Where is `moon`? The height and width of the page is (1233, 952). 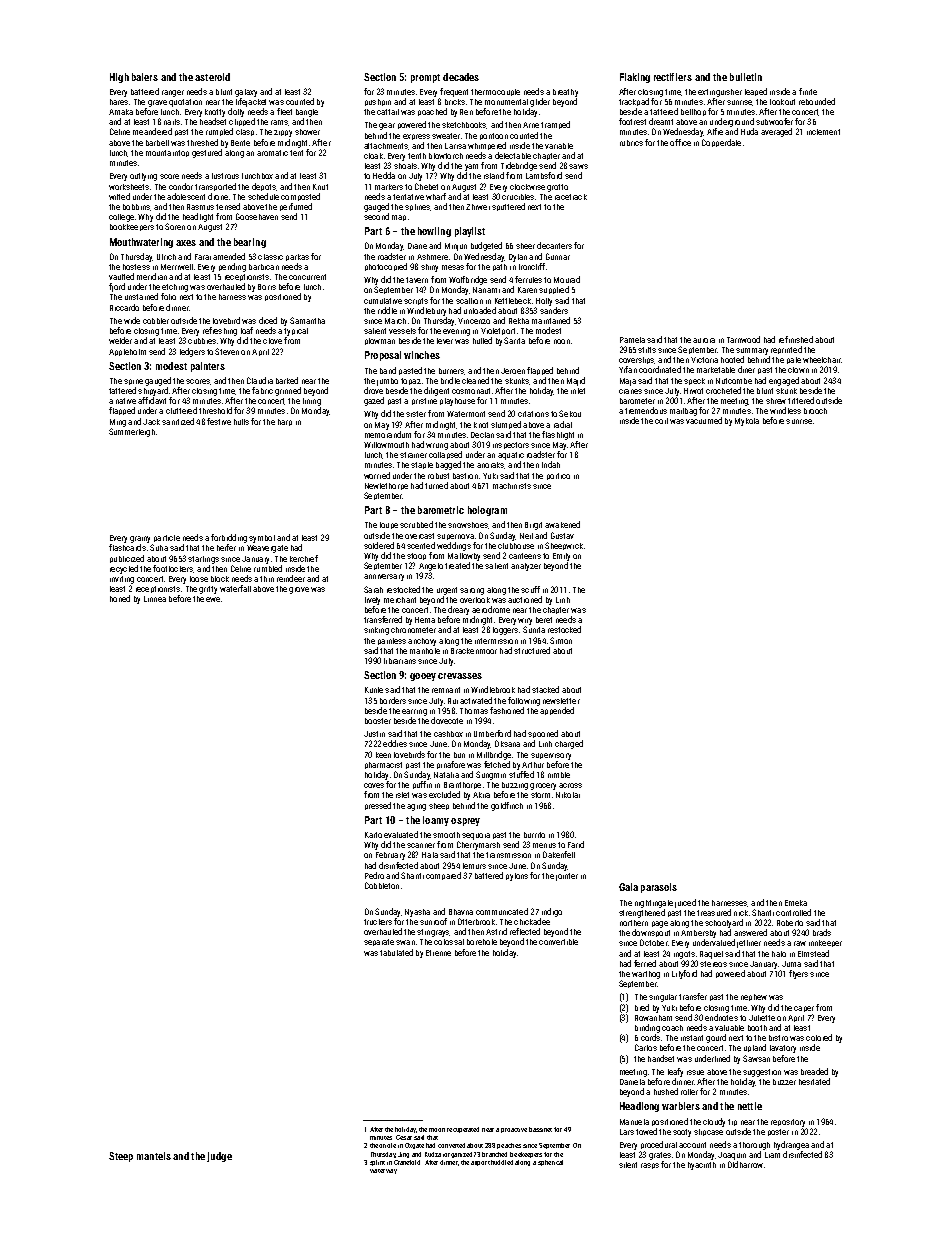 moon is located at coordinates (437, 1130).
